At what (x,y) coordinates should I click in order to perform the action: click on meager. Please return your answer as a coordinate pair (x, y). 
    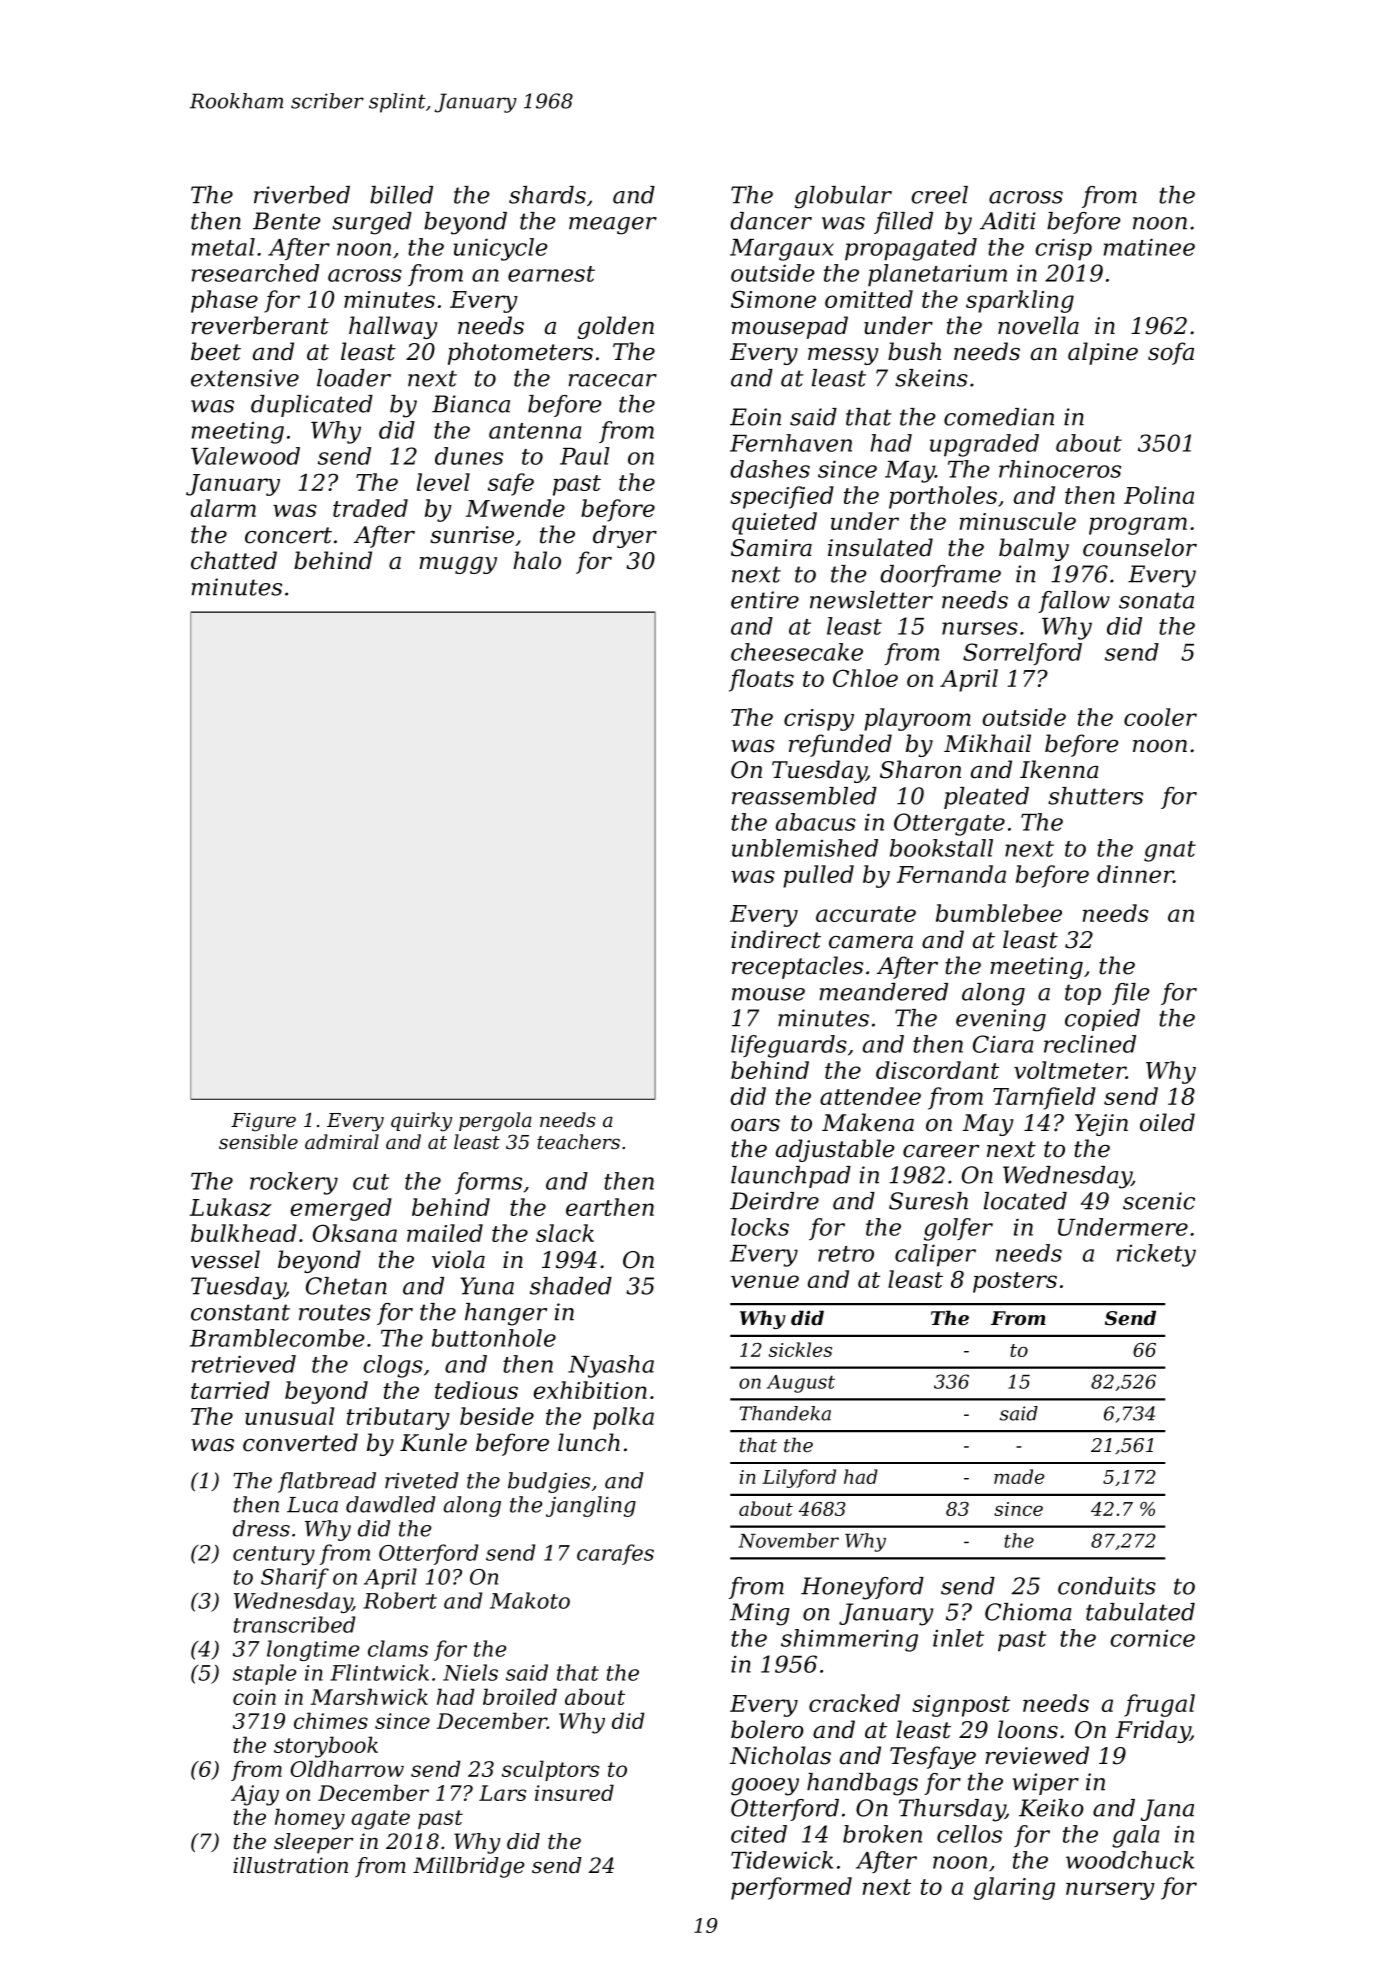
    Looking at the image, I should click on (613, 226).
